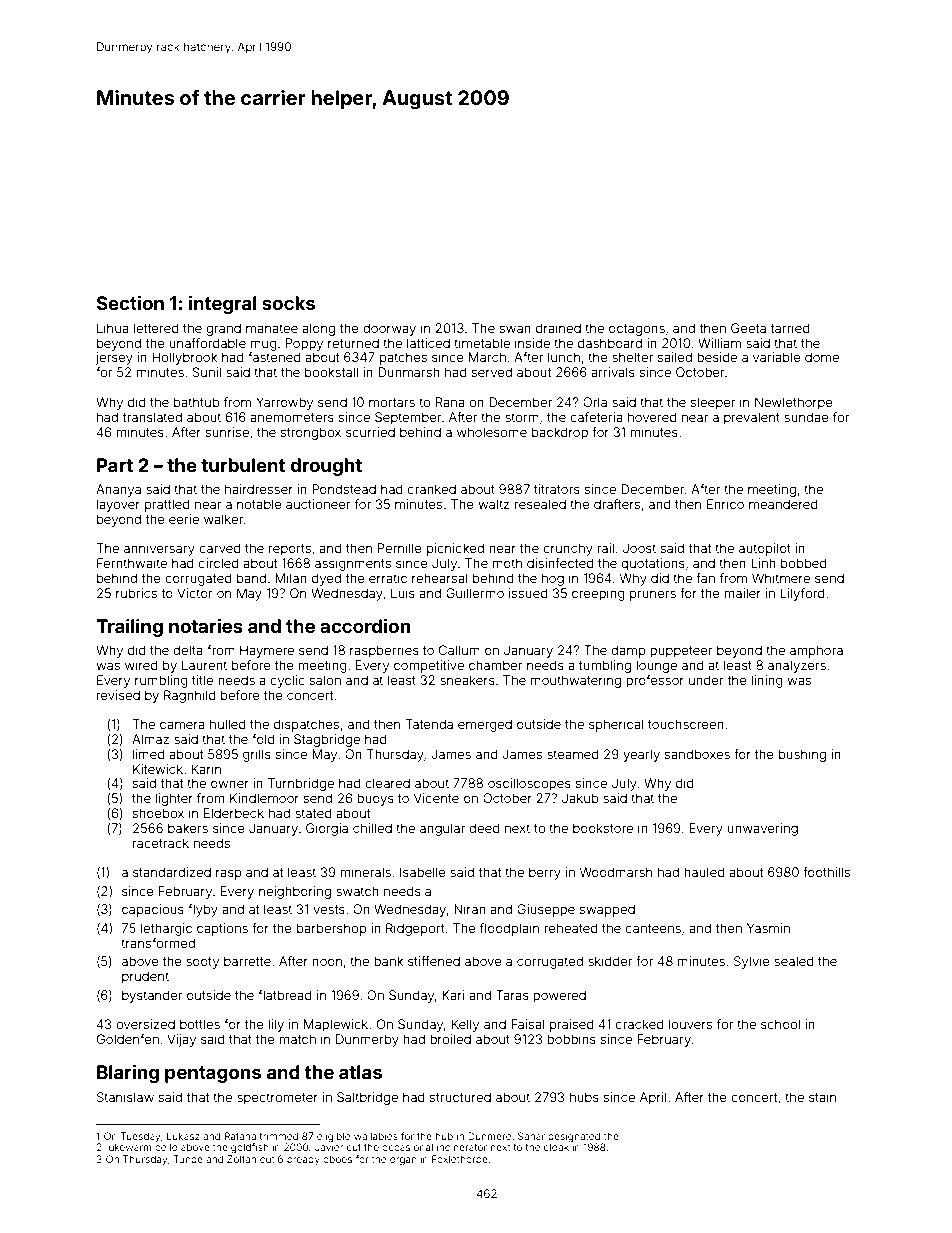  I want to click on issued, so click(528, 593).
